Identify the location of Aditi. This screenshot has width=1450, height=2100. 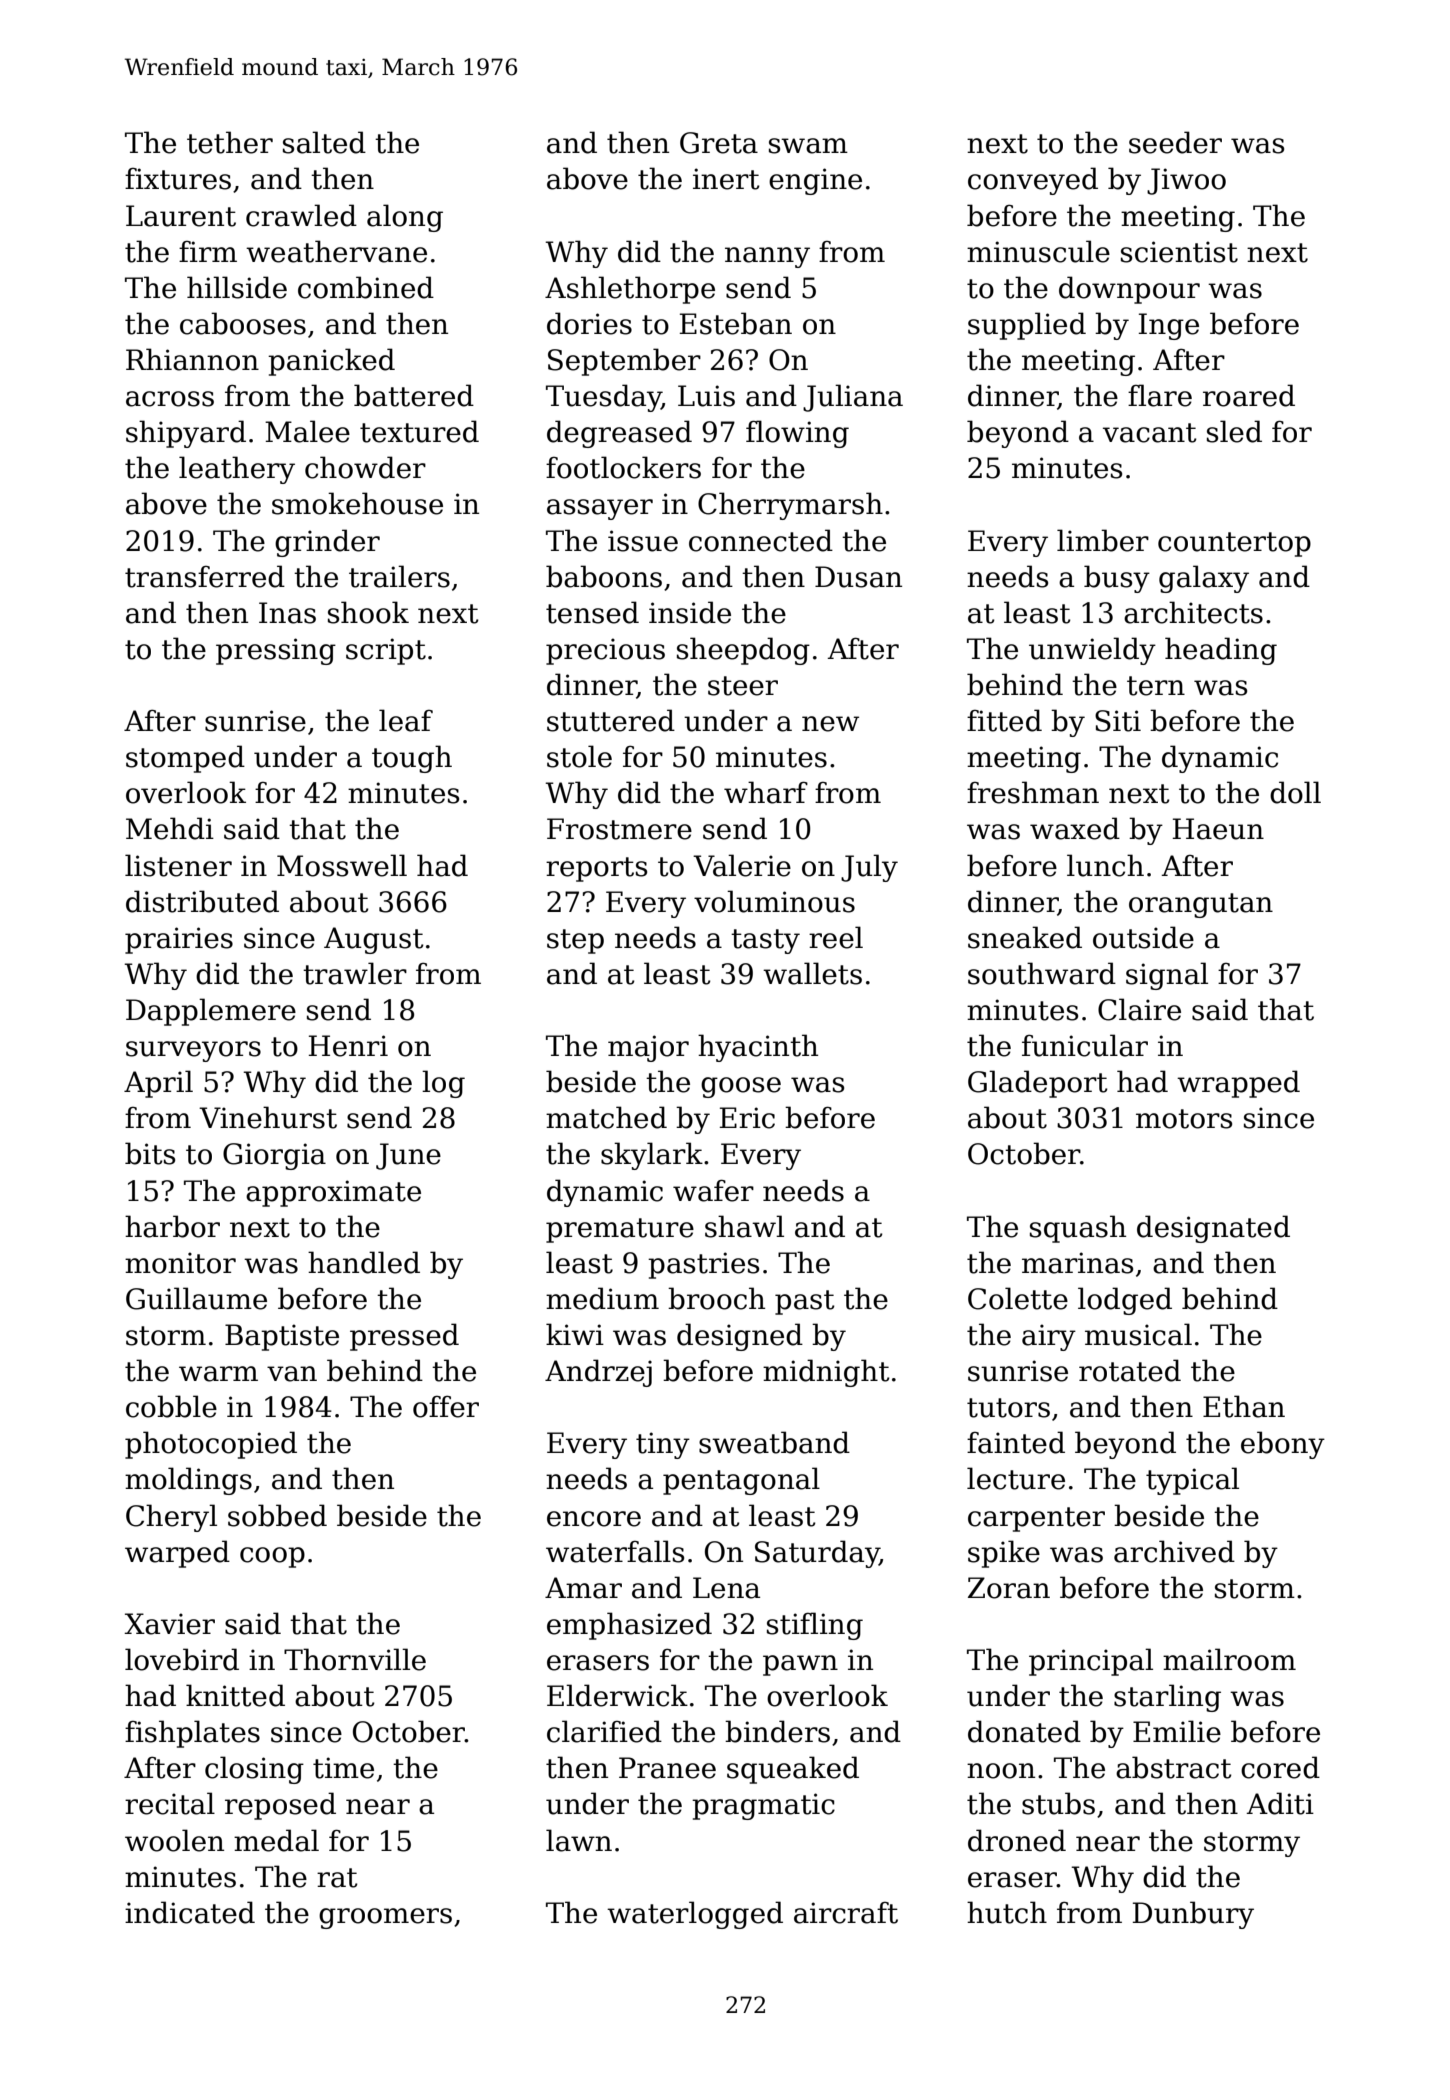
(1280, 1803).
